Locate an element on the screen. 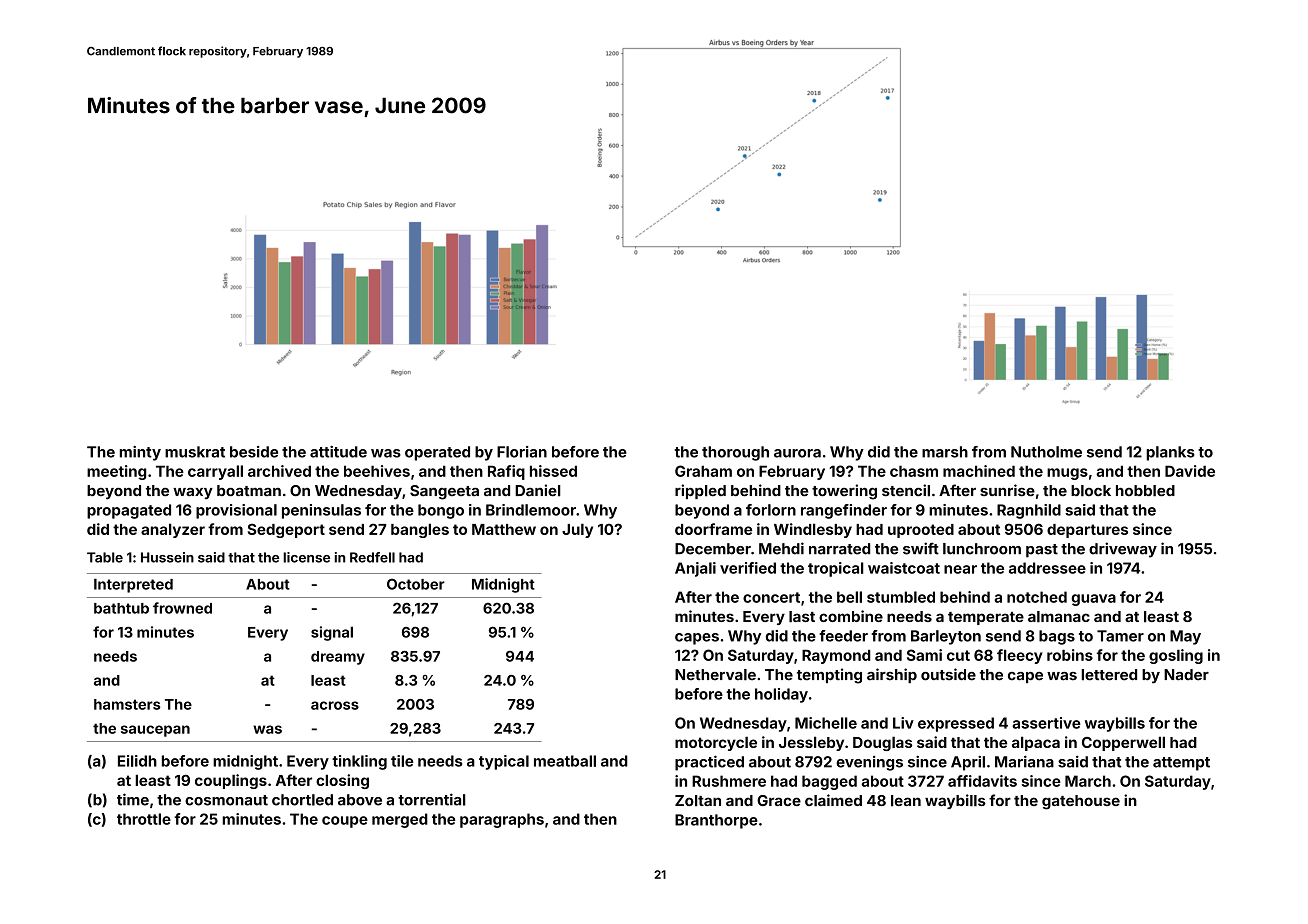  gatehouse is located at coordinates (1081, 802).
